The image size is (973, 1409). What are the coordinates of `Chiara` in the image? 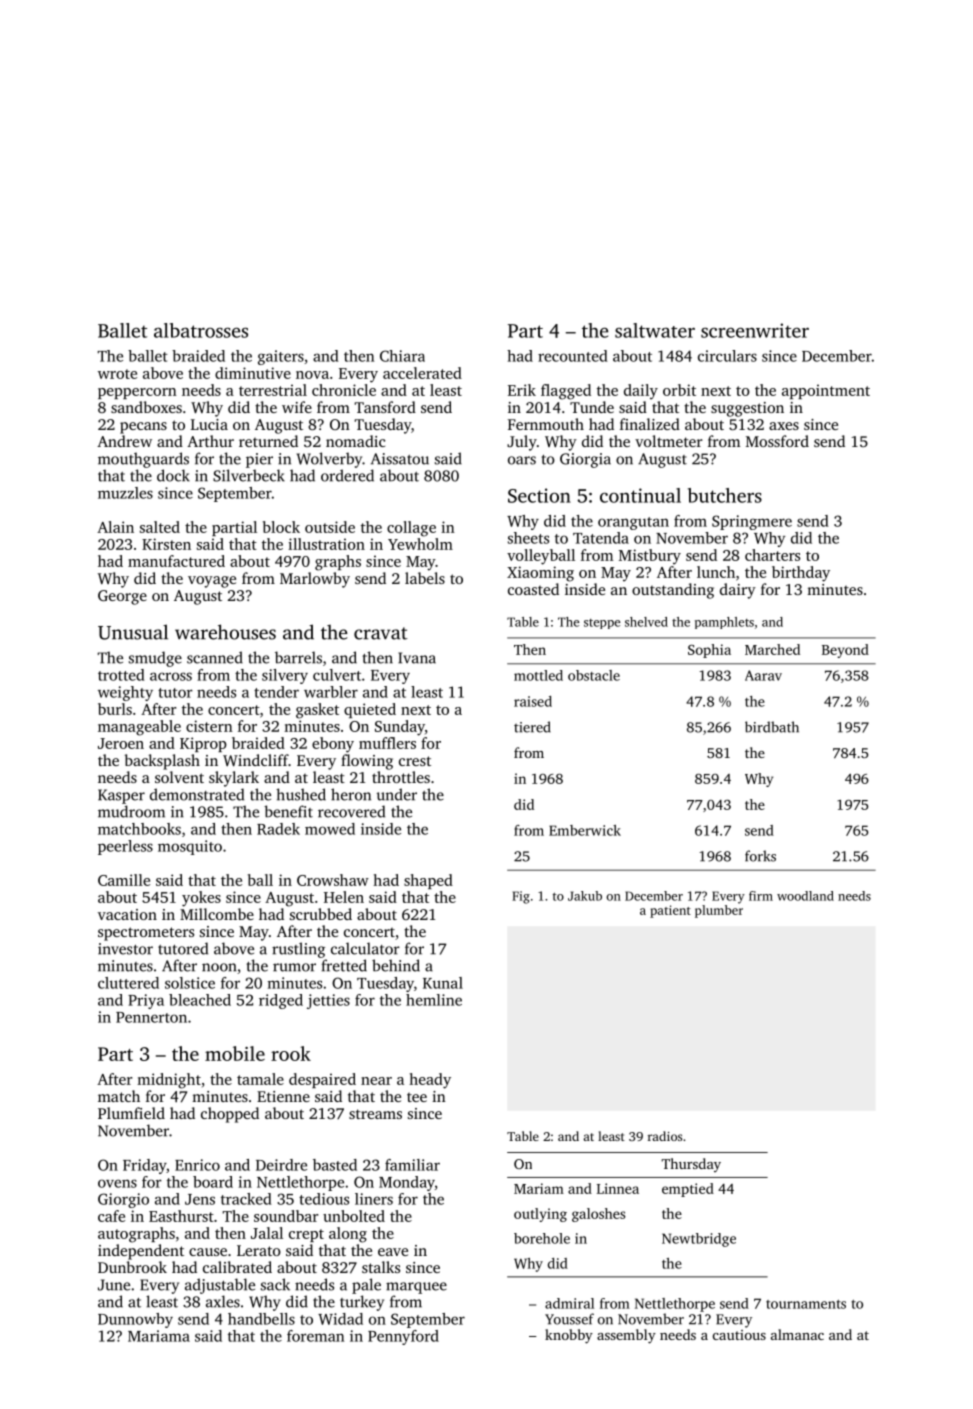 It's located at (402, 356).
